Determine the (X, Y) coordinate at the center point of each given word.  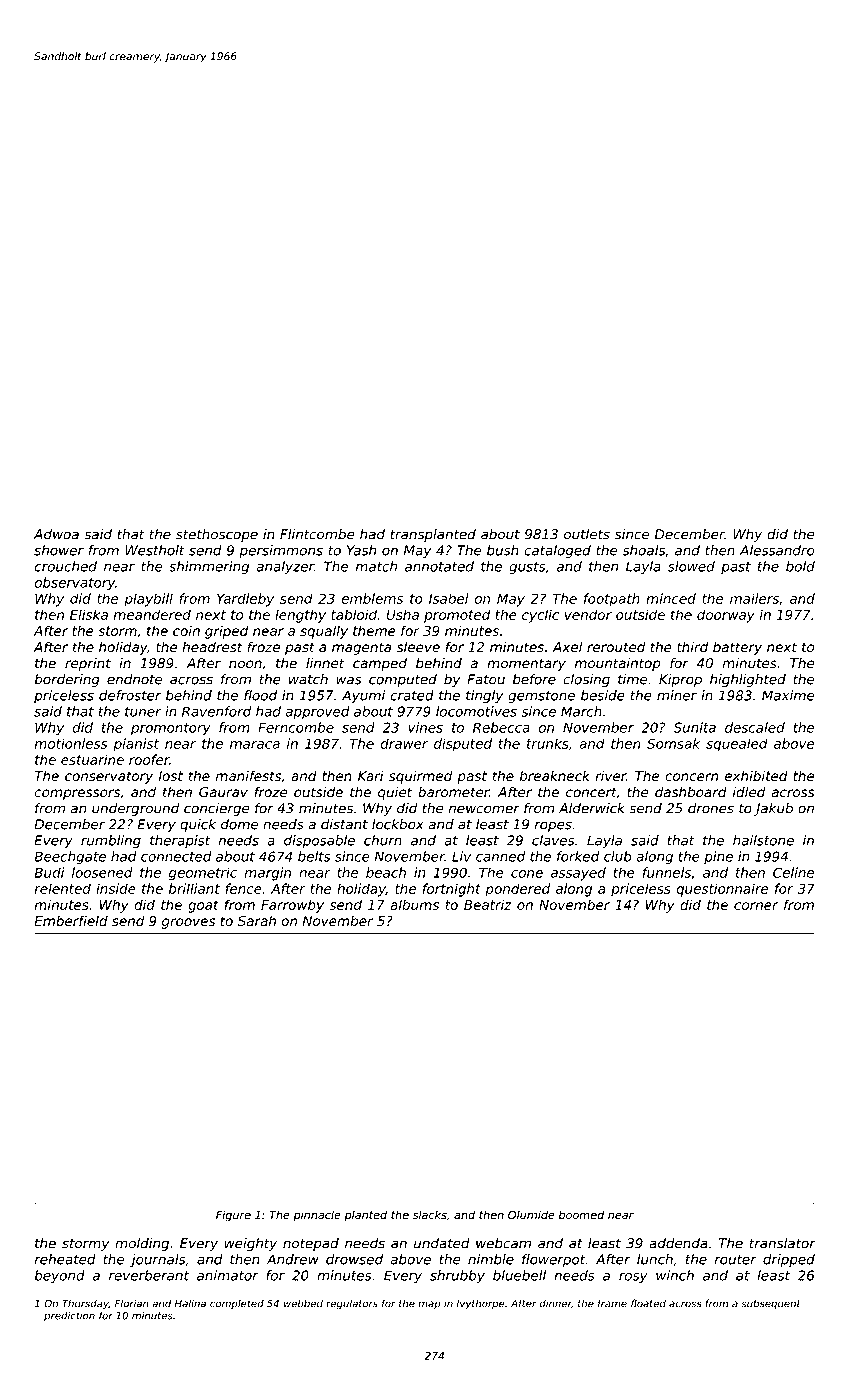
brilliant (194, 888)
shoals (643, 550)
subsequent (771, 1304)
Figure (233, 1216)
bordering (67, 680)
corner (756, 906)
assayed (578, 874)
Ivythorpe (480, 1304)
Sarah (257, 920)
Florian (132, 1303)
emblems (372, 598)
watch (308, 679)
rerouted (616, 646)
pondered (517, 890)
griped (226, 632)
